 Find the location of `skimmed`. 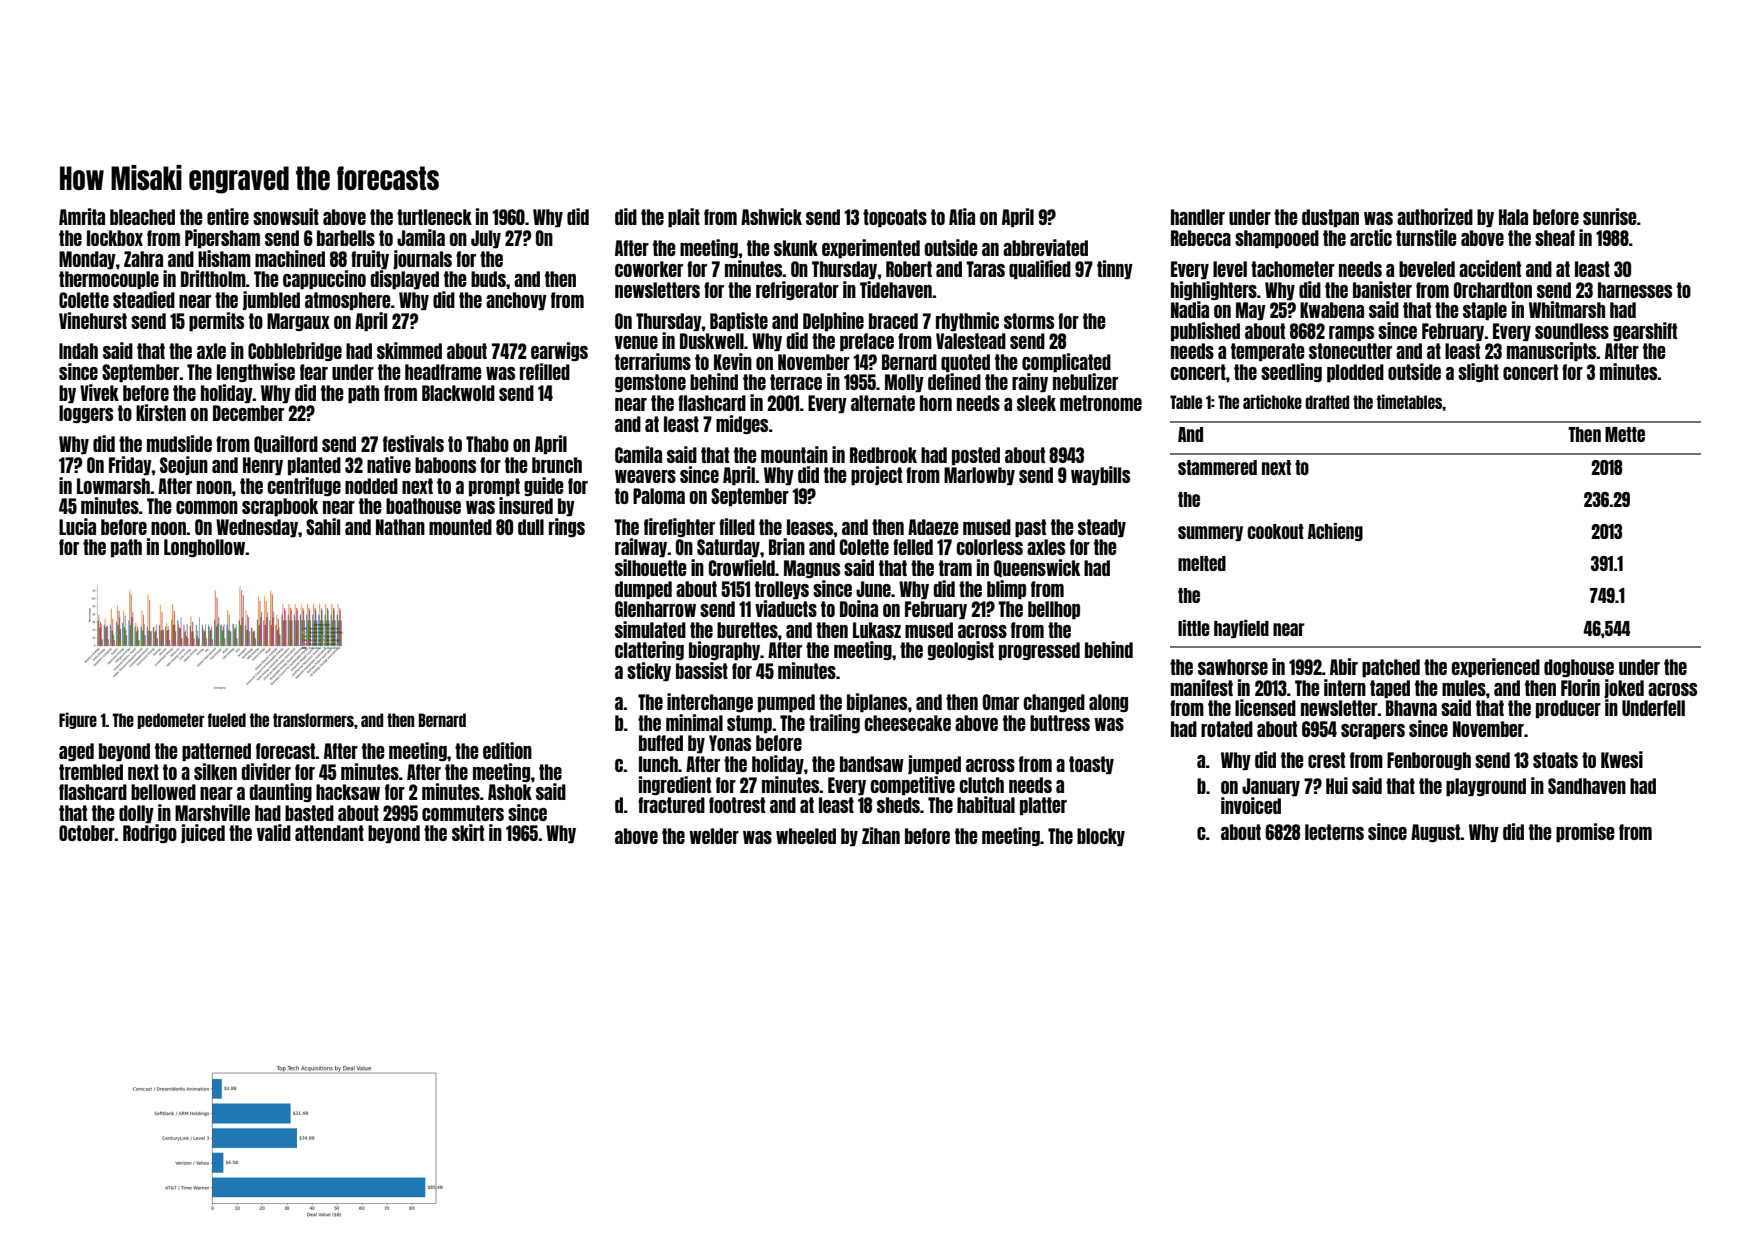

skimmed is located at coordinates (409, 350).
